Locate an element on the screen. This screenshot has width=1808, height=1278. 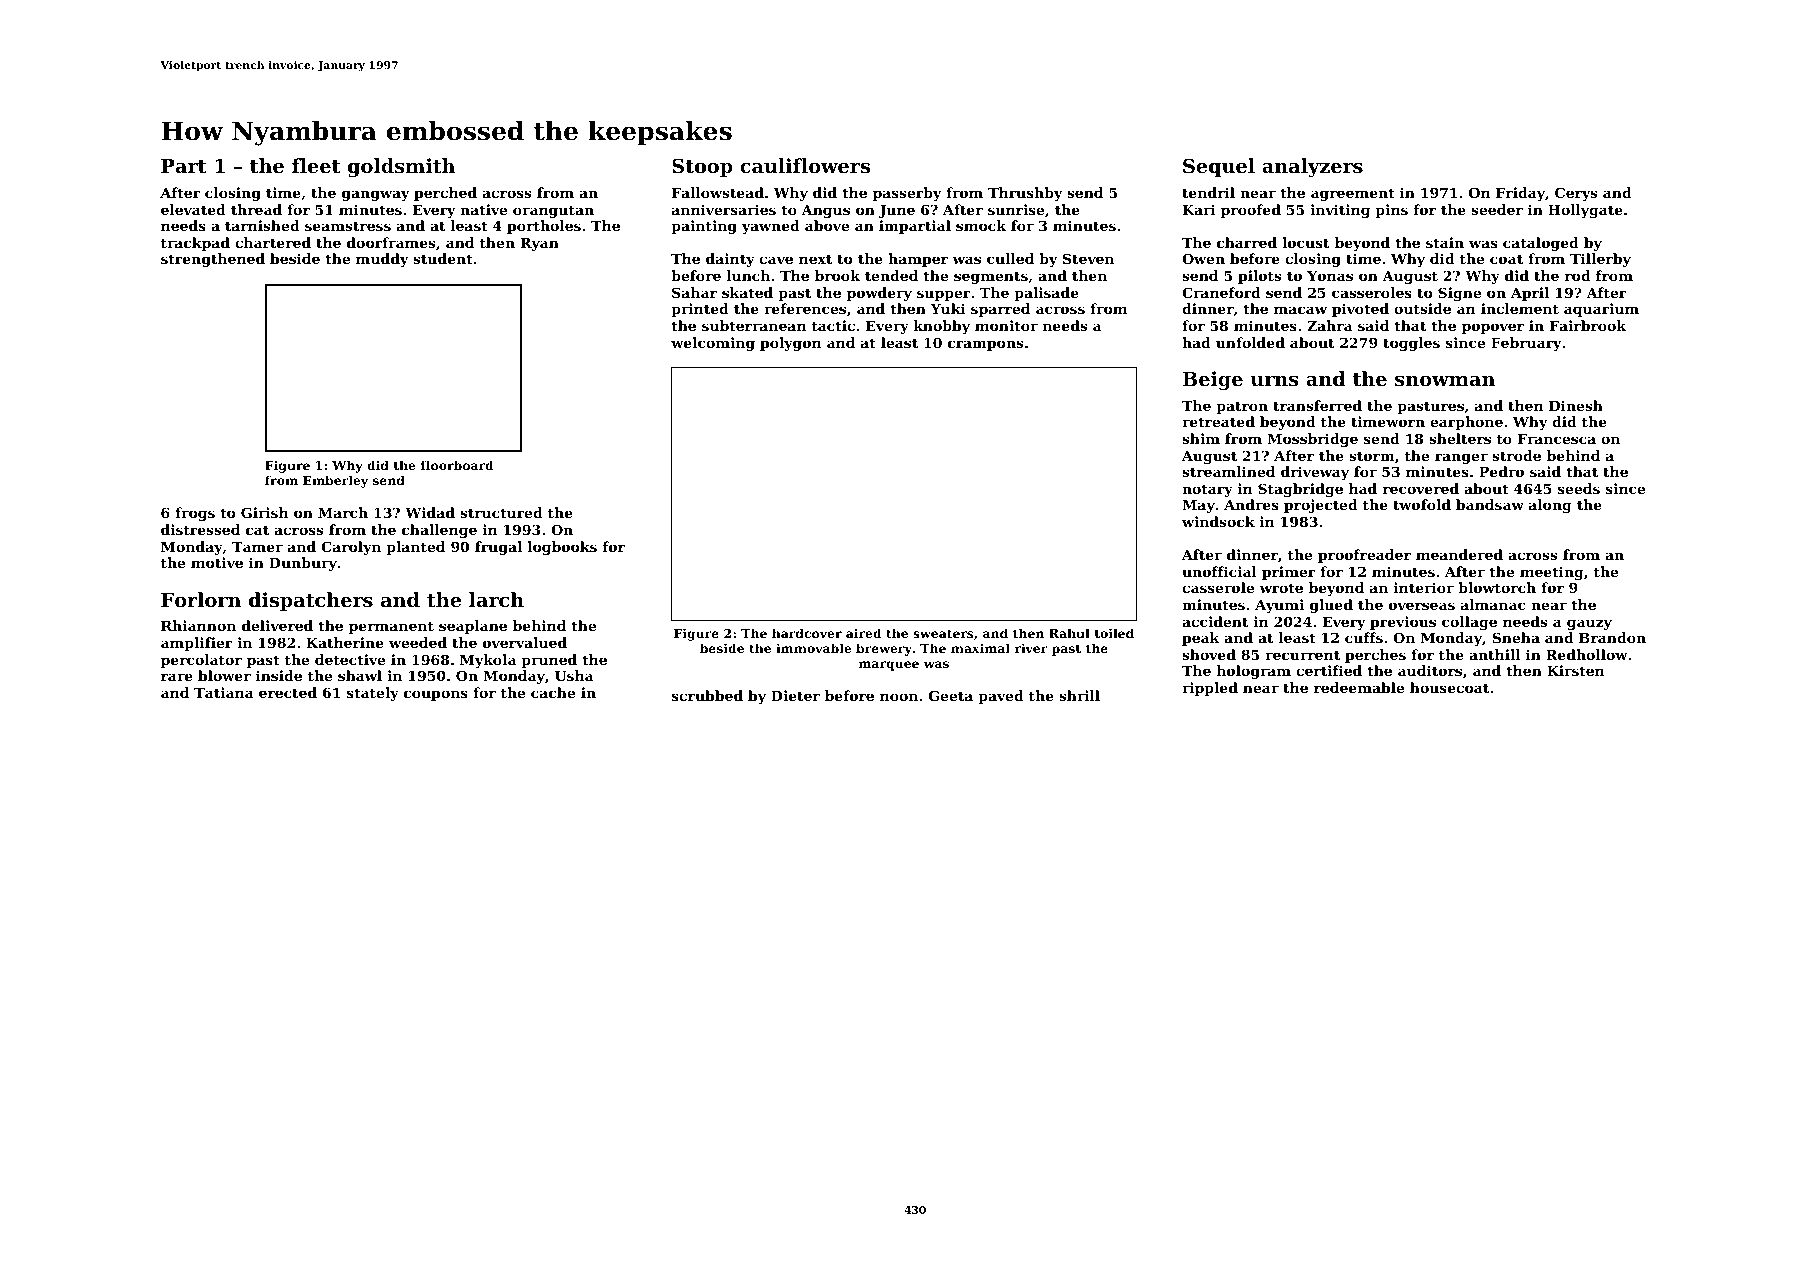
Emberley is located at coordinates (335, 481).
